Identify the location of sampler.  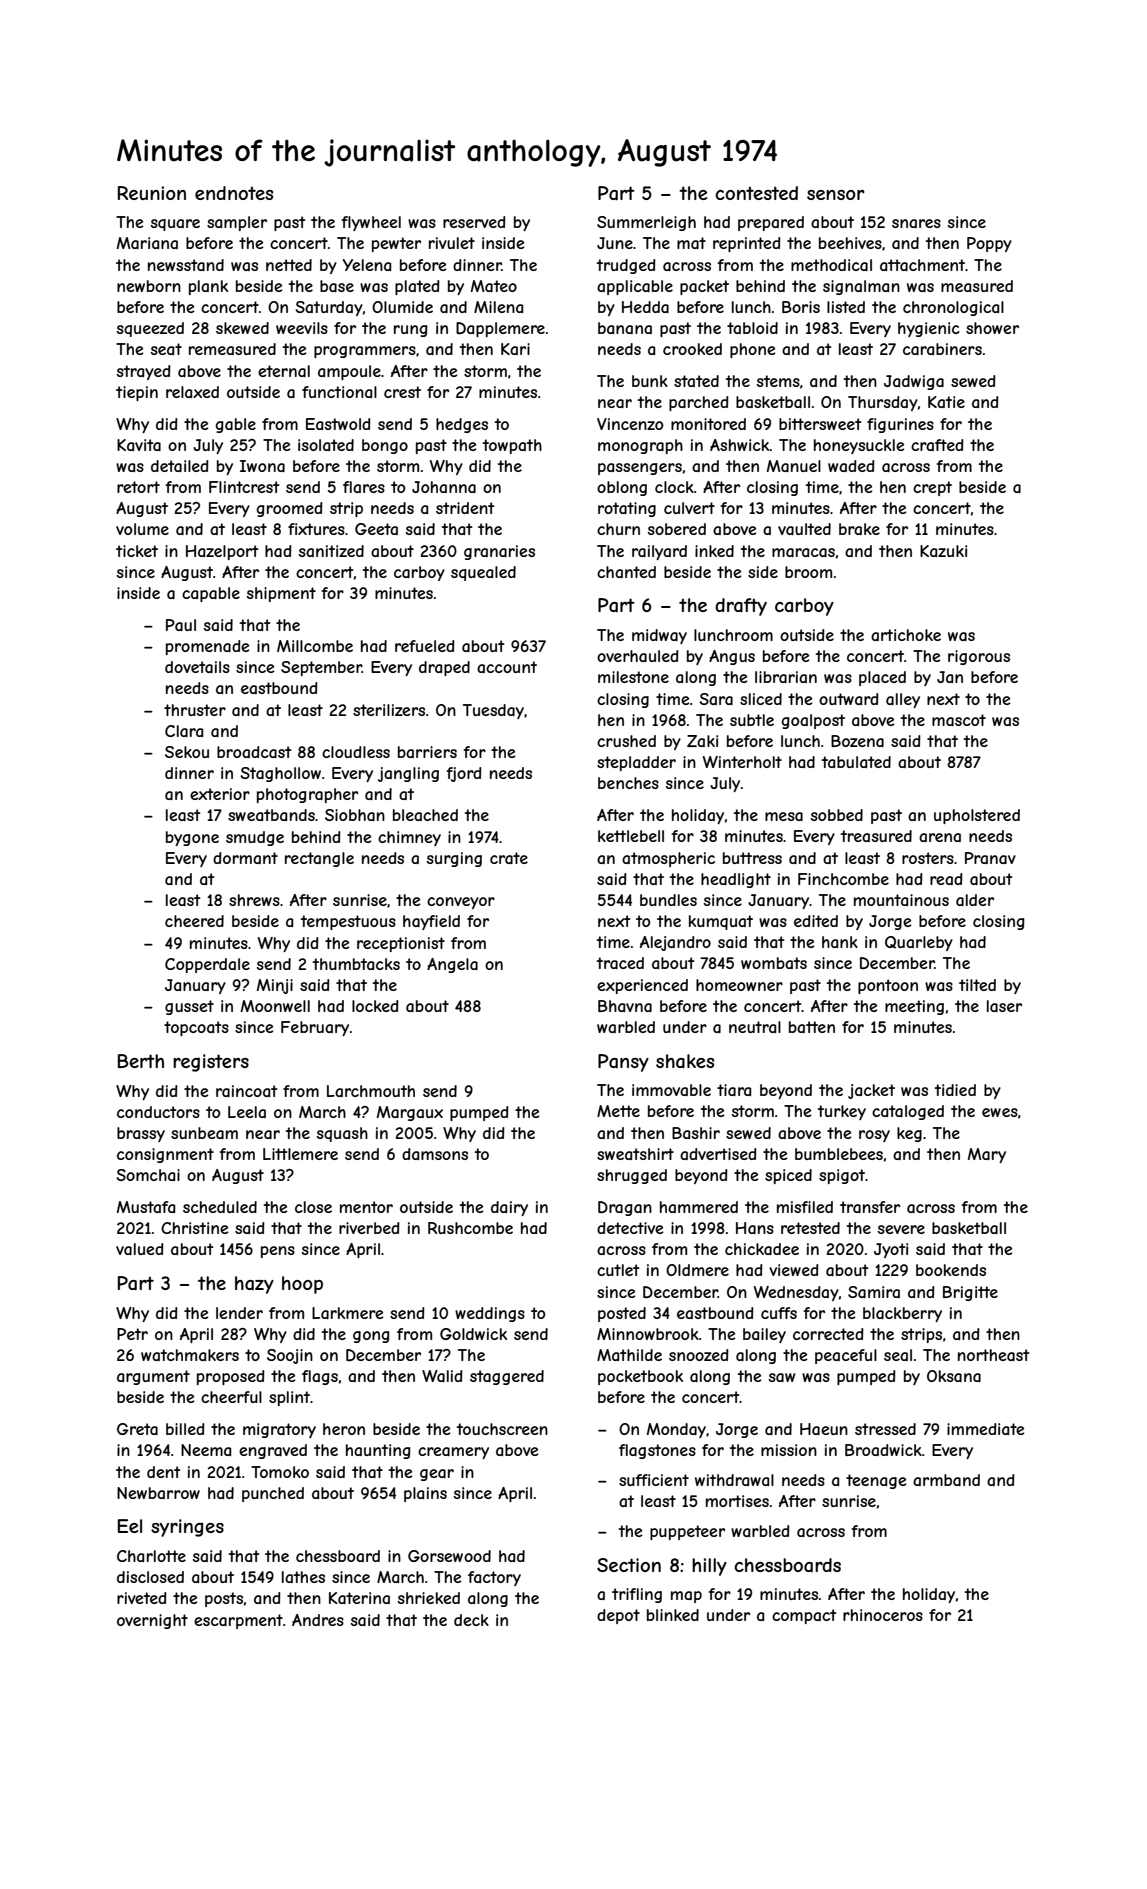
(237, 223).
